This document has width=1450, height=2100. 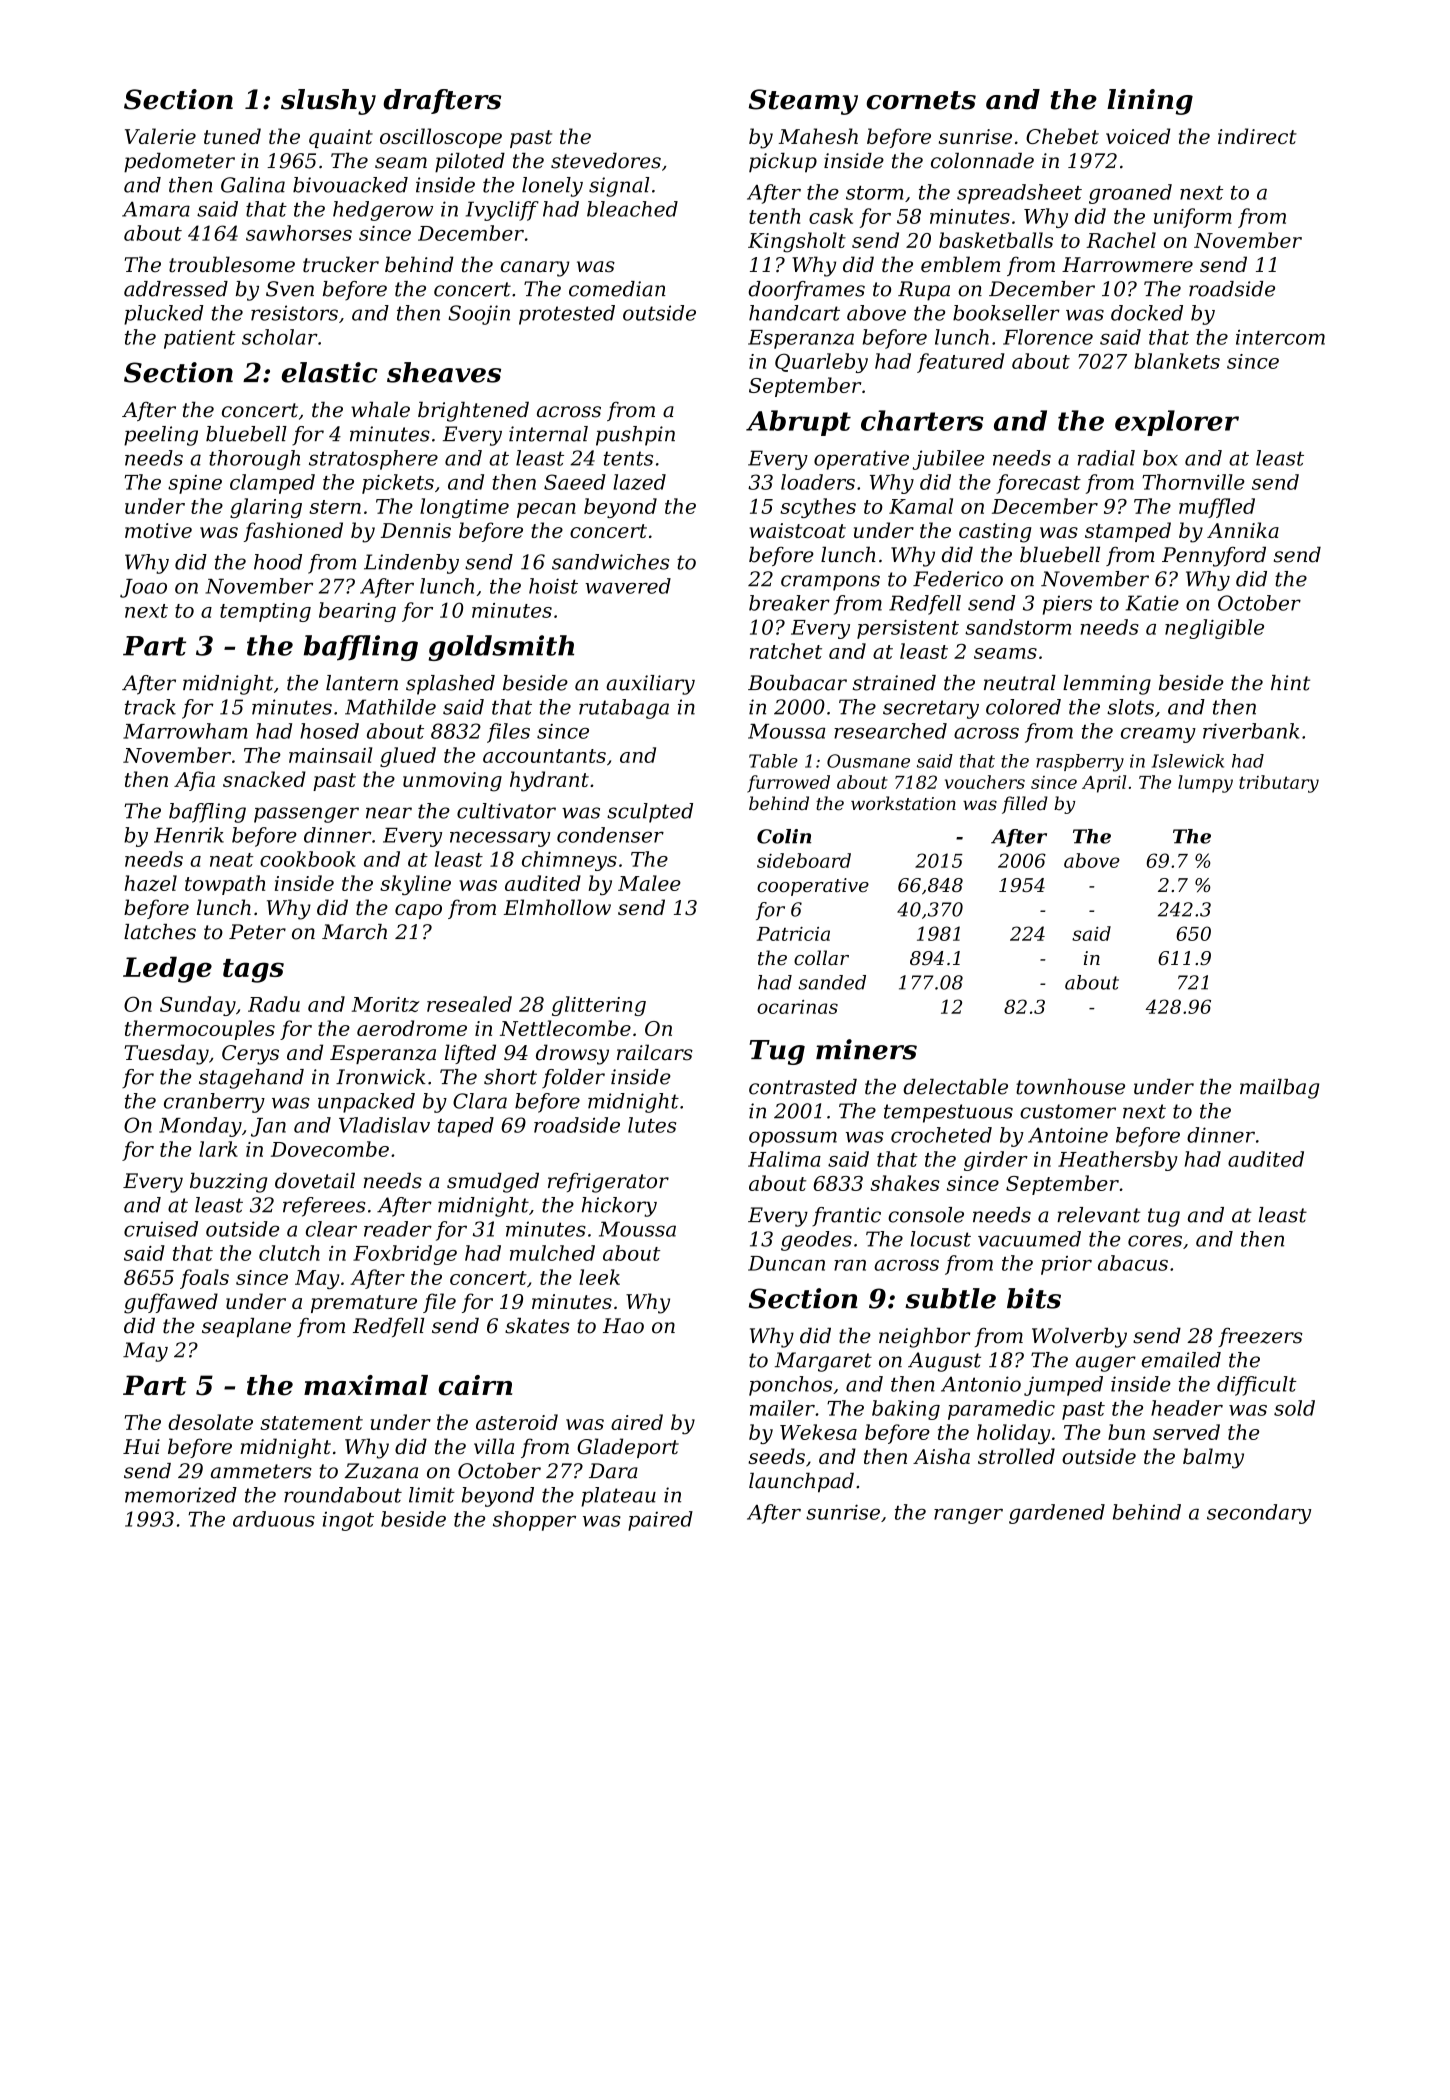 What do you see at coordinates (366, 1385) in the document?
I see `maximal` at bounding box center [366, 1385].
